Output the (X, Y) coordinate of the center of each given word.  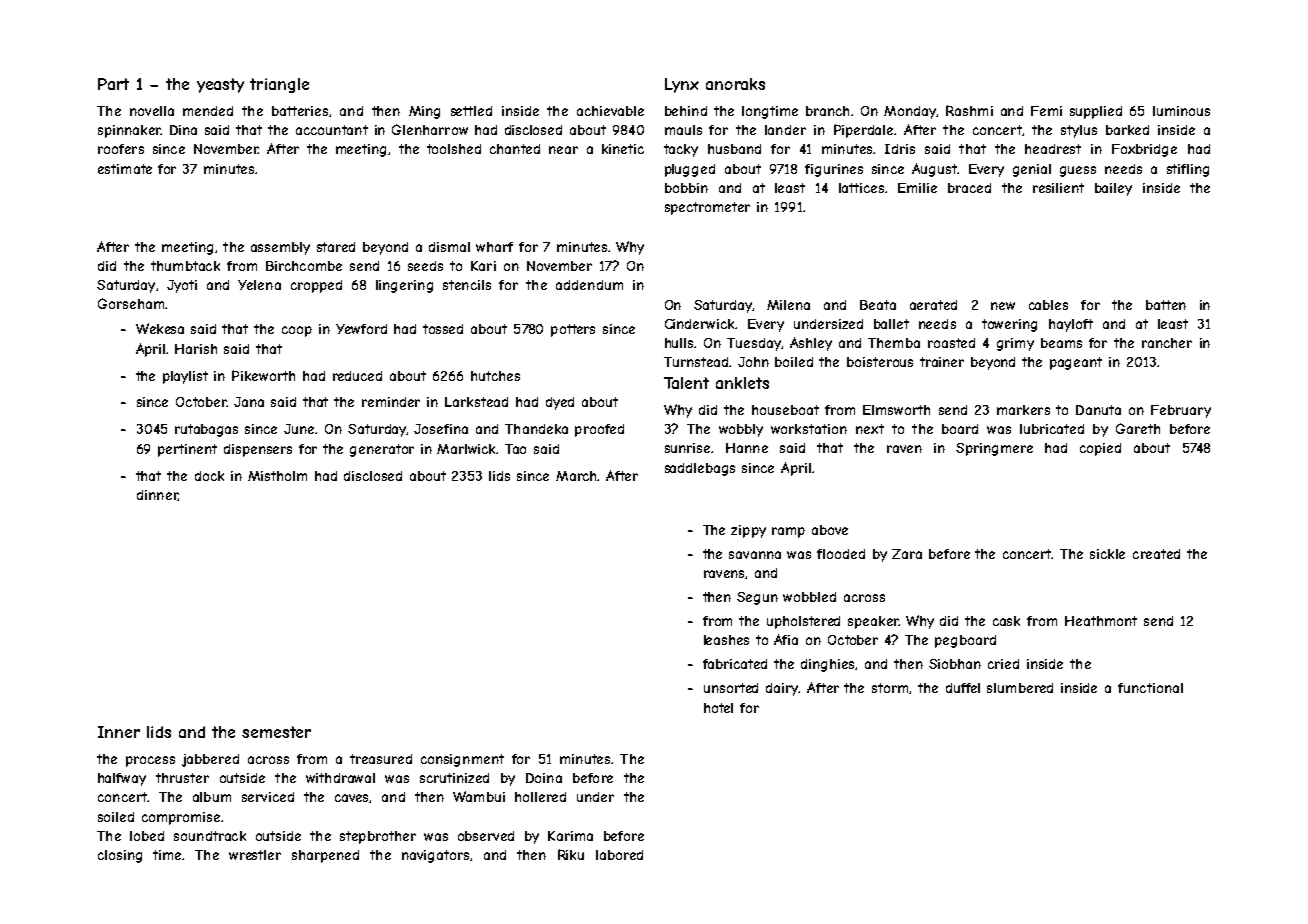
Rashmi (969, 110)
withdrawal (340, 778)
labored (619, 855)
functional (1150, 688)
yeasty (220, 85)
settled (471, 111)
